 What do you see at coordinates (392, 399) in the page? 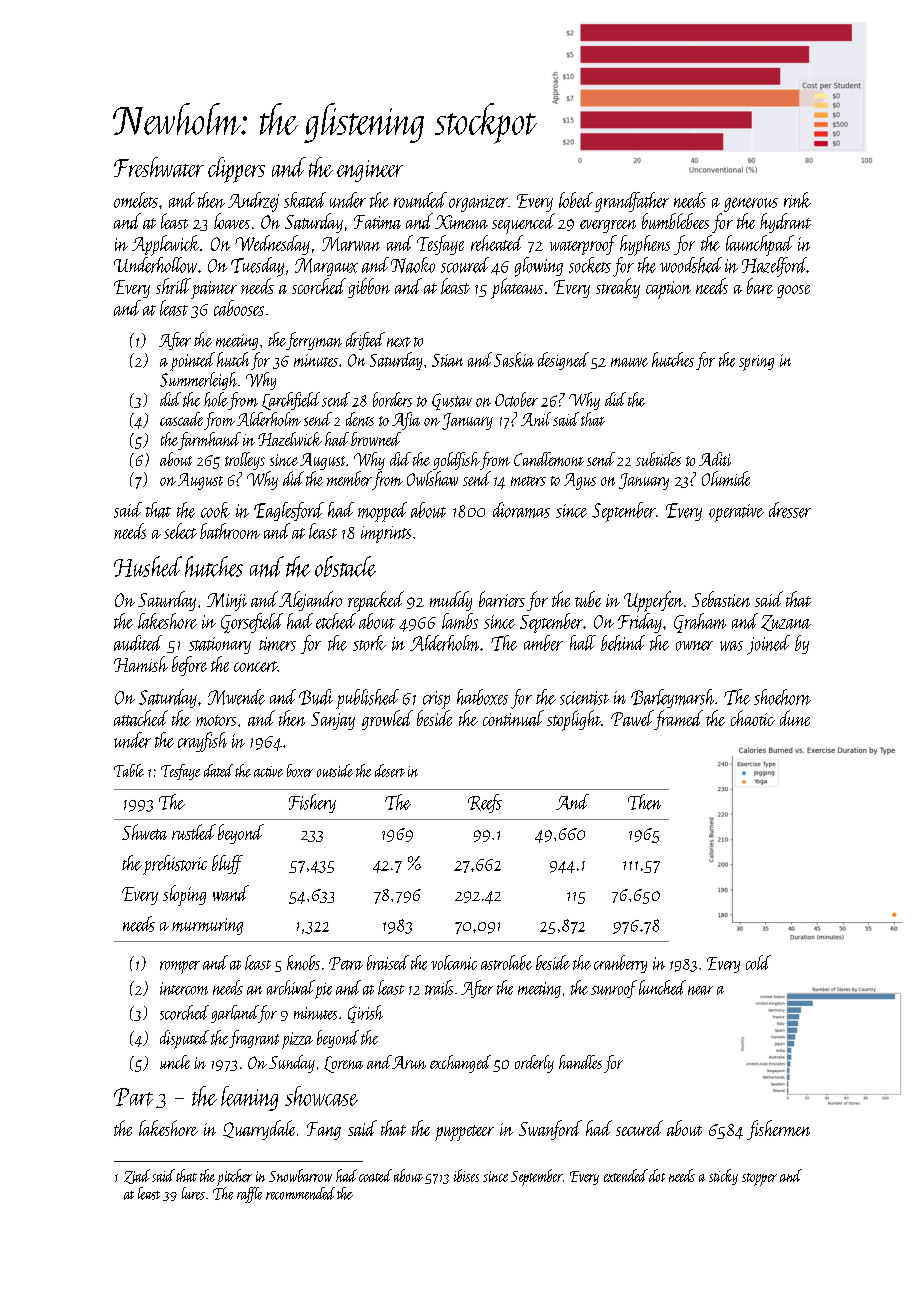
I see `borders` at bounding box center [392, 399].
